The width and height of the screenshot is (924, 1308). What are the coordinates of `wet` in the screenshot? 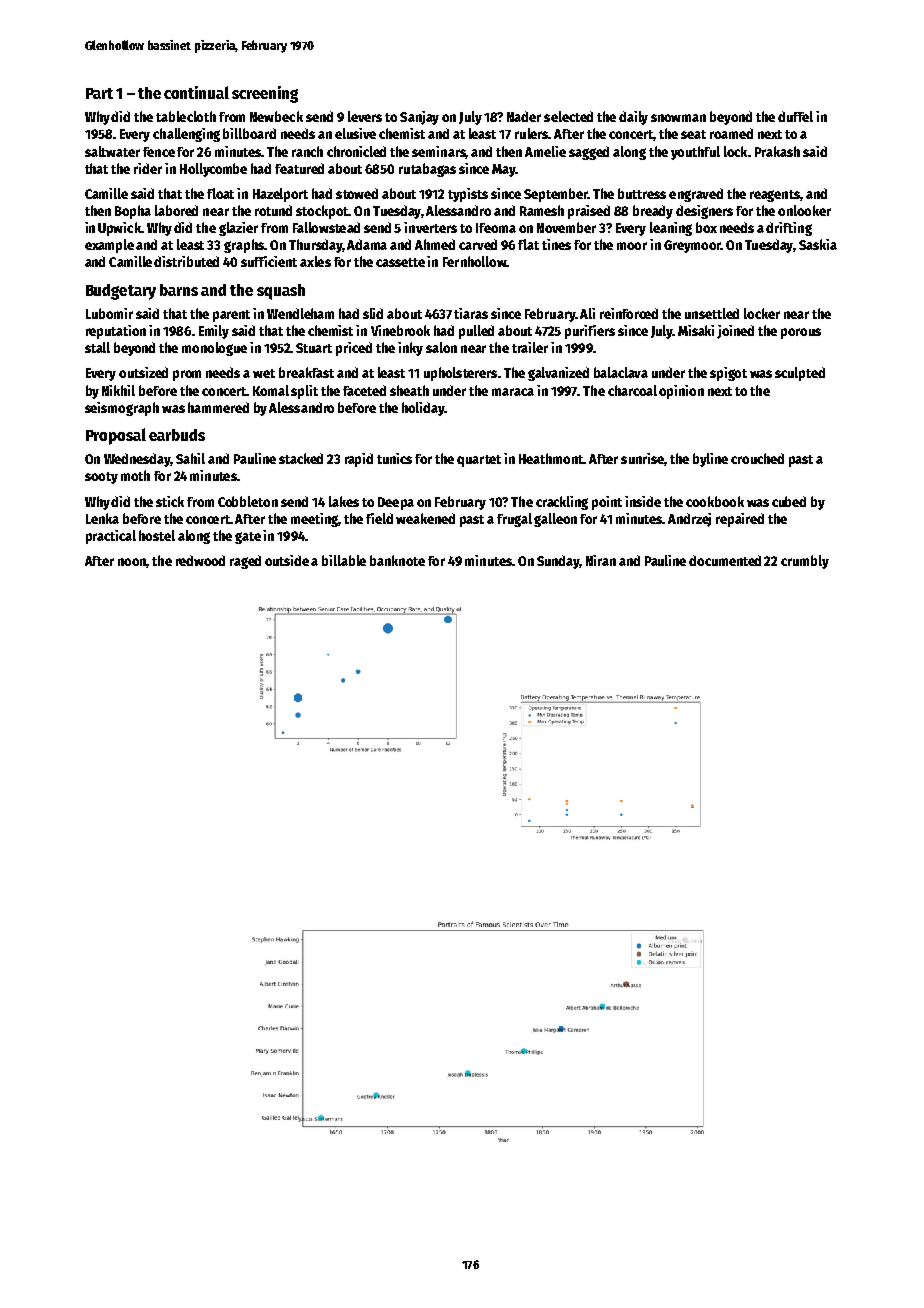 It's located at (264, 373).
